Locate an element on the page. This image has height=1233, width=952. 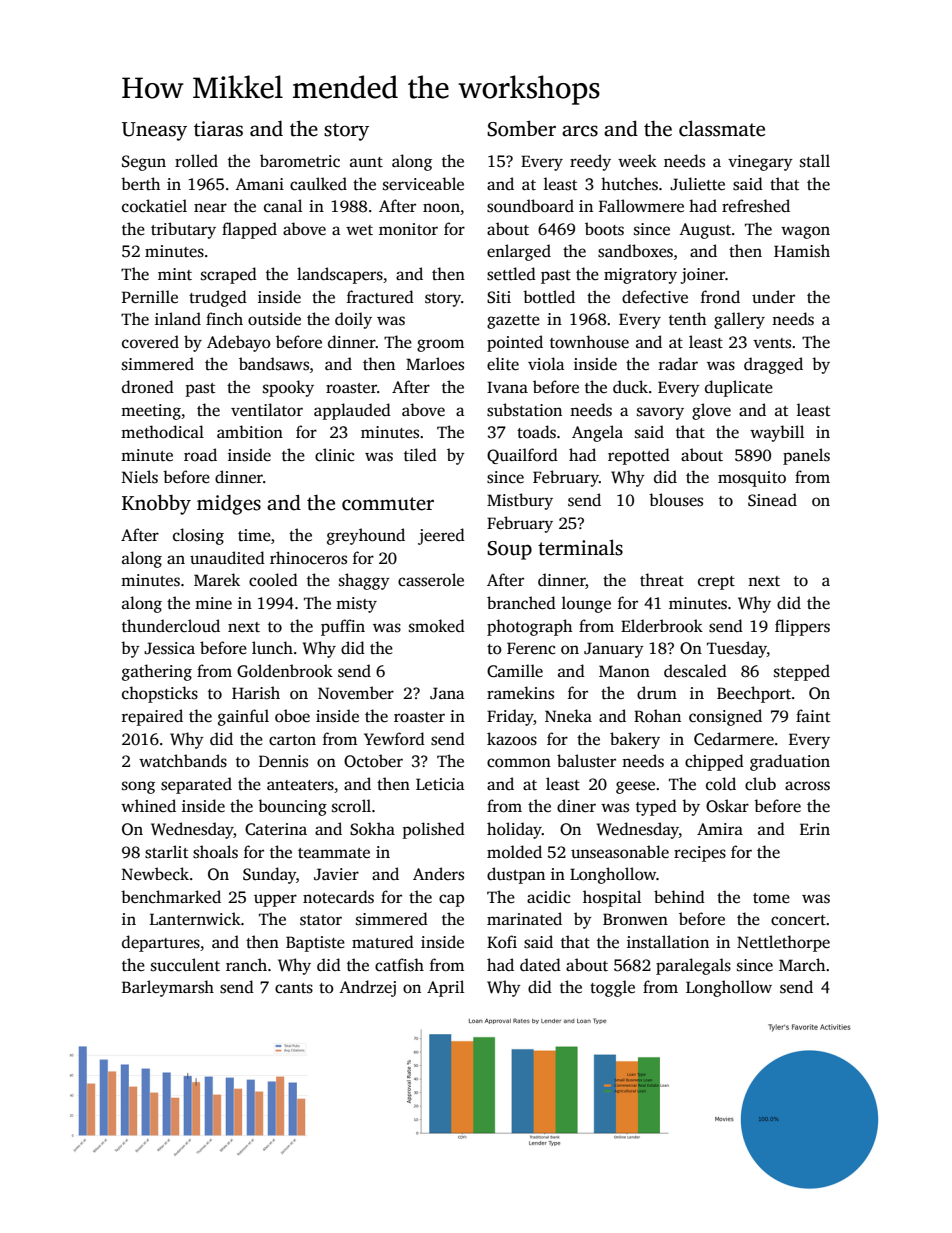
Uneasy is located at coordinates (154, 131).
